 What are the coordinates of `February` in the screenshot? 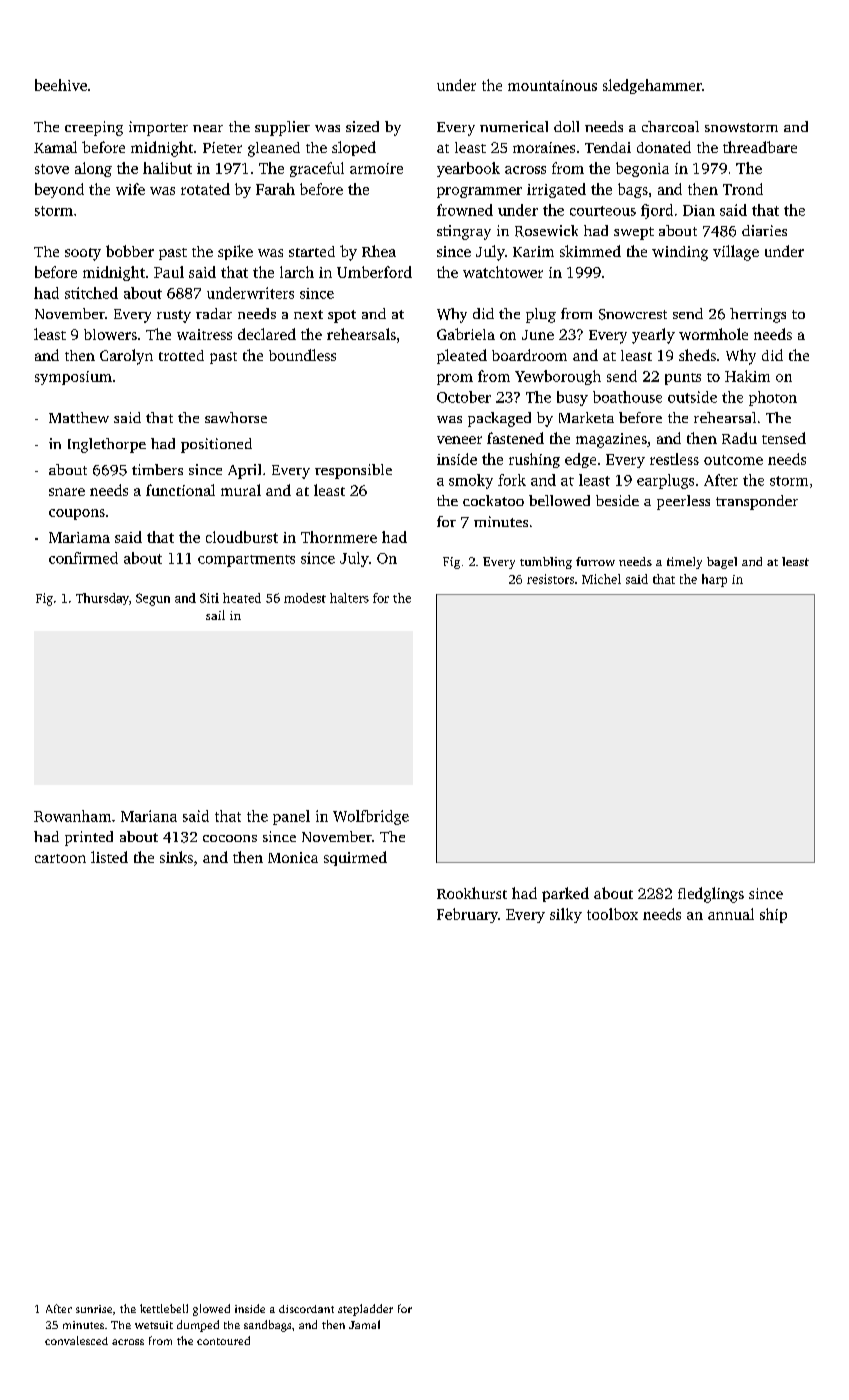 It's located at (467, 915).
